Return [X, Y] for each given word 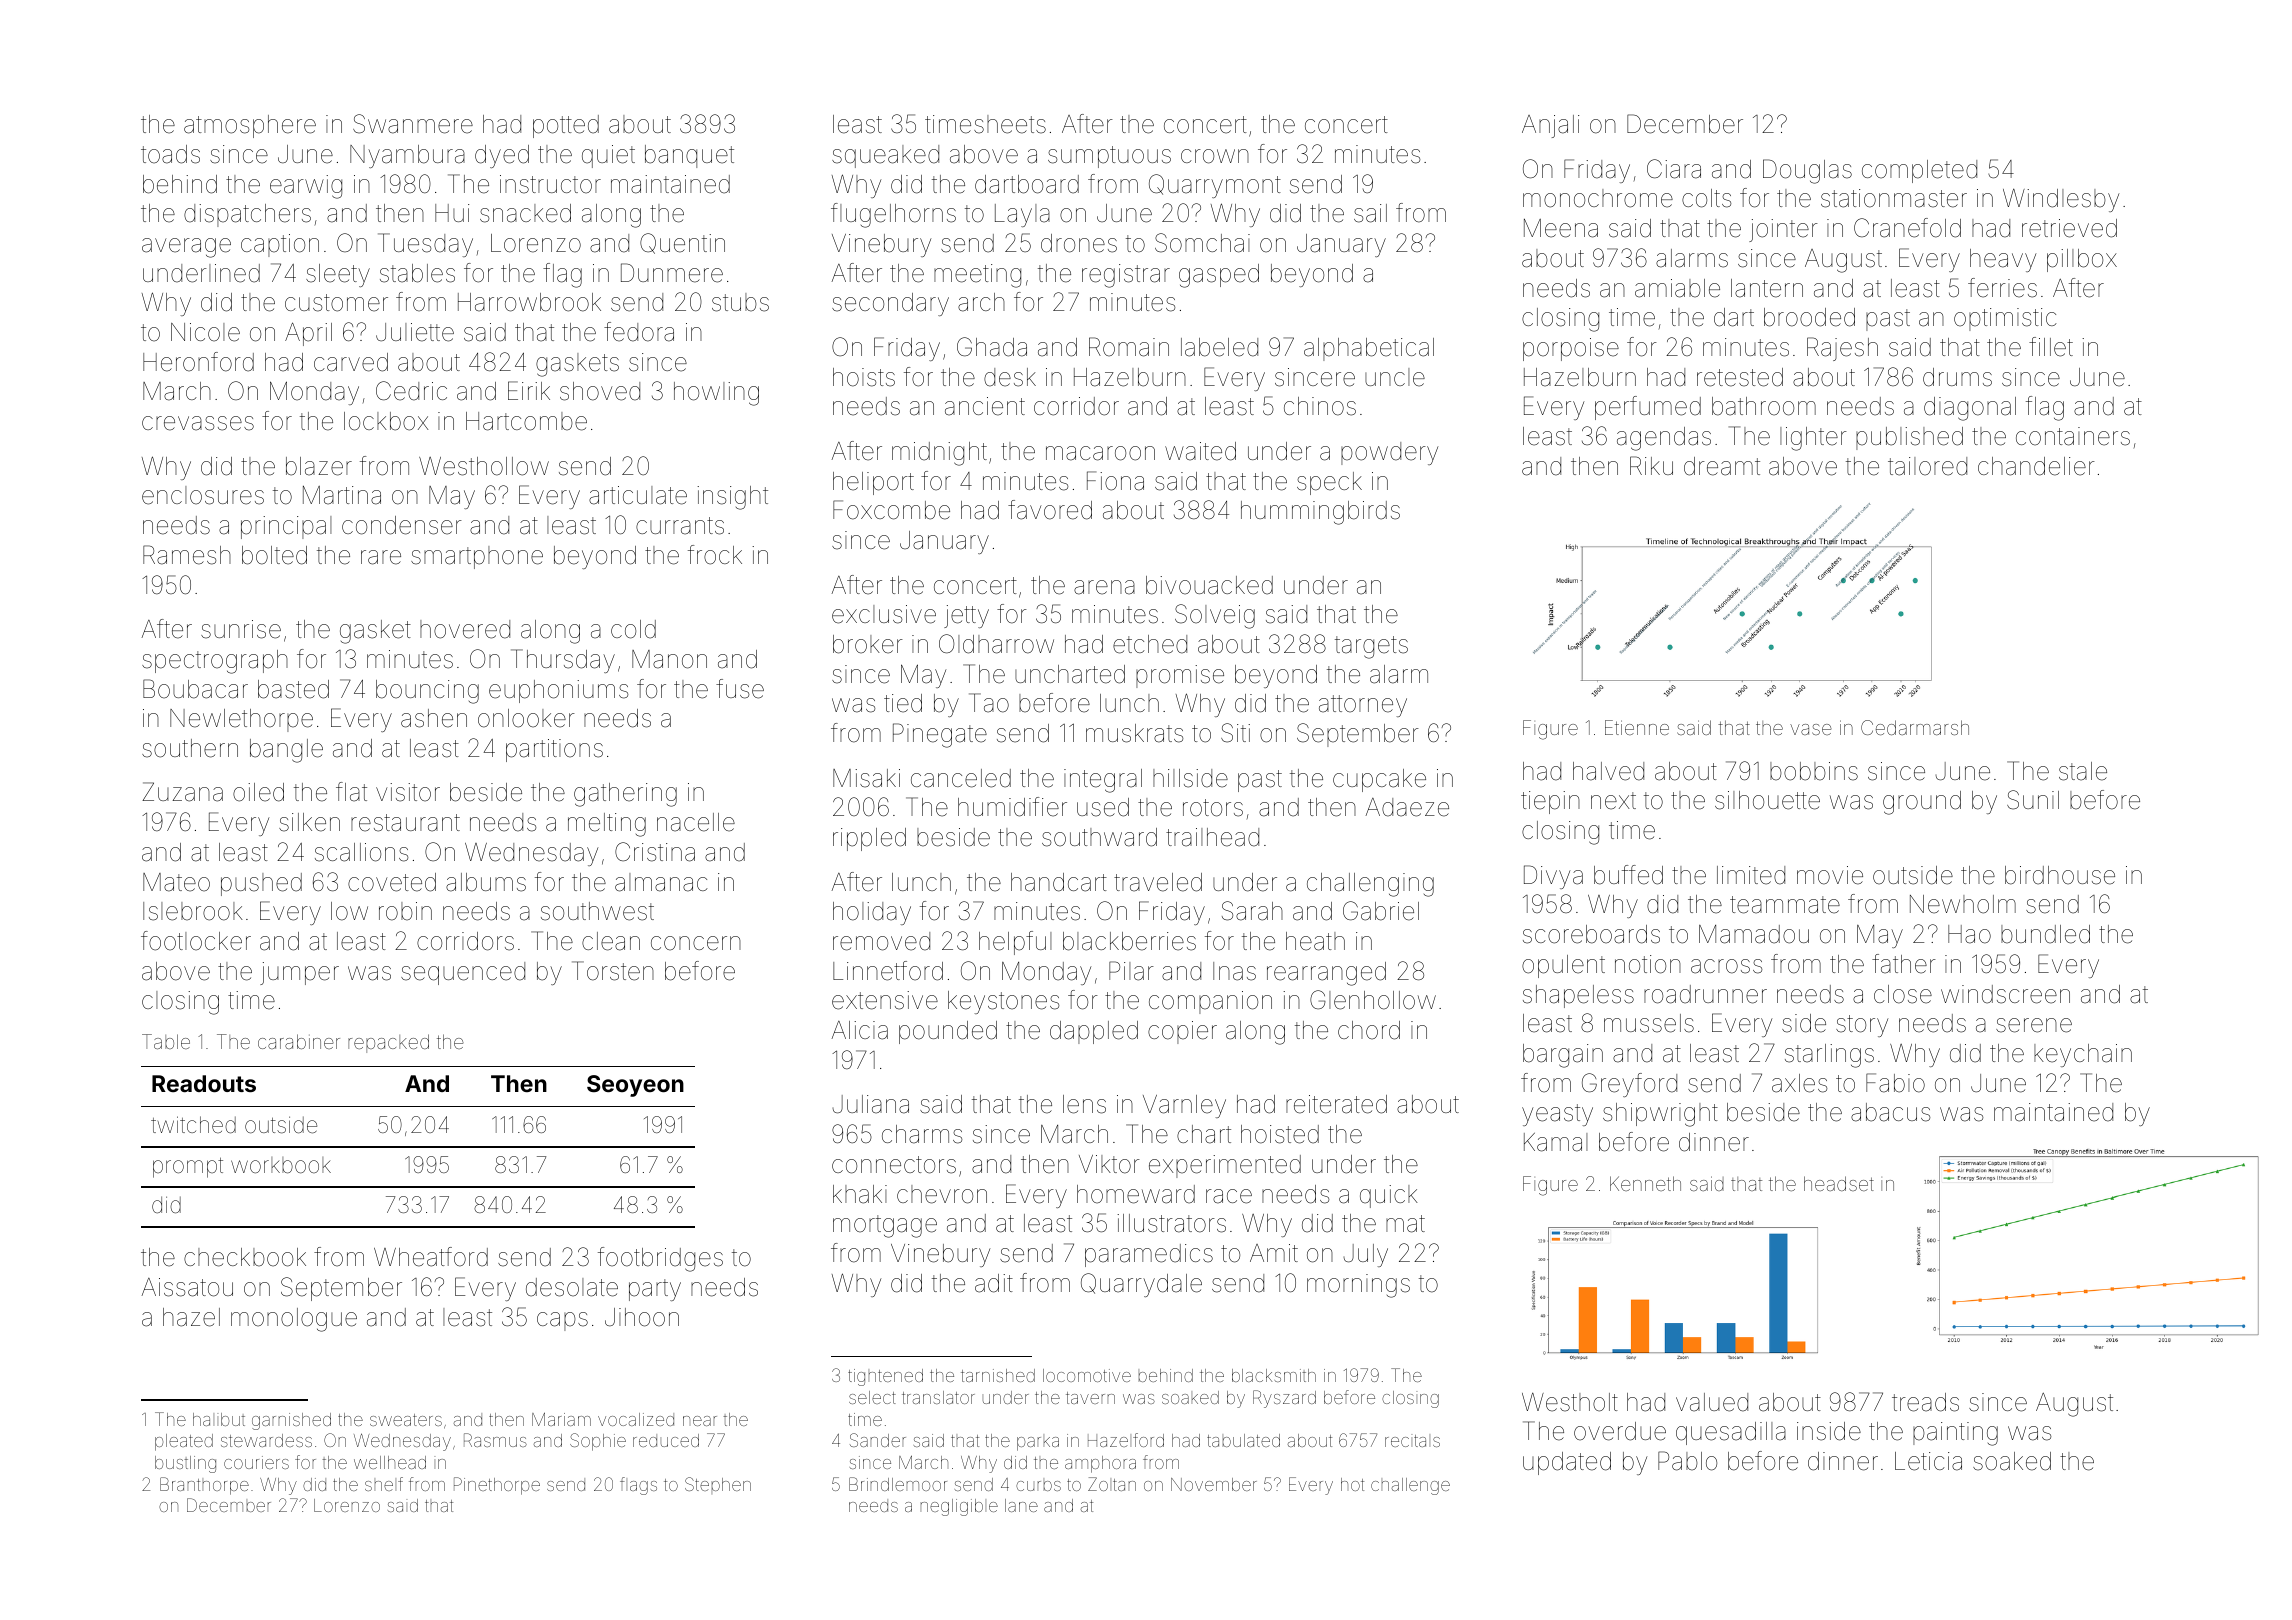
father [1904, 964]
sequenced [463, 973]
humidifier [1012, 807]
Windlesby [2061, 200]
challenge [1410, 1486]
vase [1811, 729]
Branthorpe [204, 1486]
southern [190, 748]
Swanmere [413, 124]
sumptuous [1109, 157]
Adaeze [1407, 807]
